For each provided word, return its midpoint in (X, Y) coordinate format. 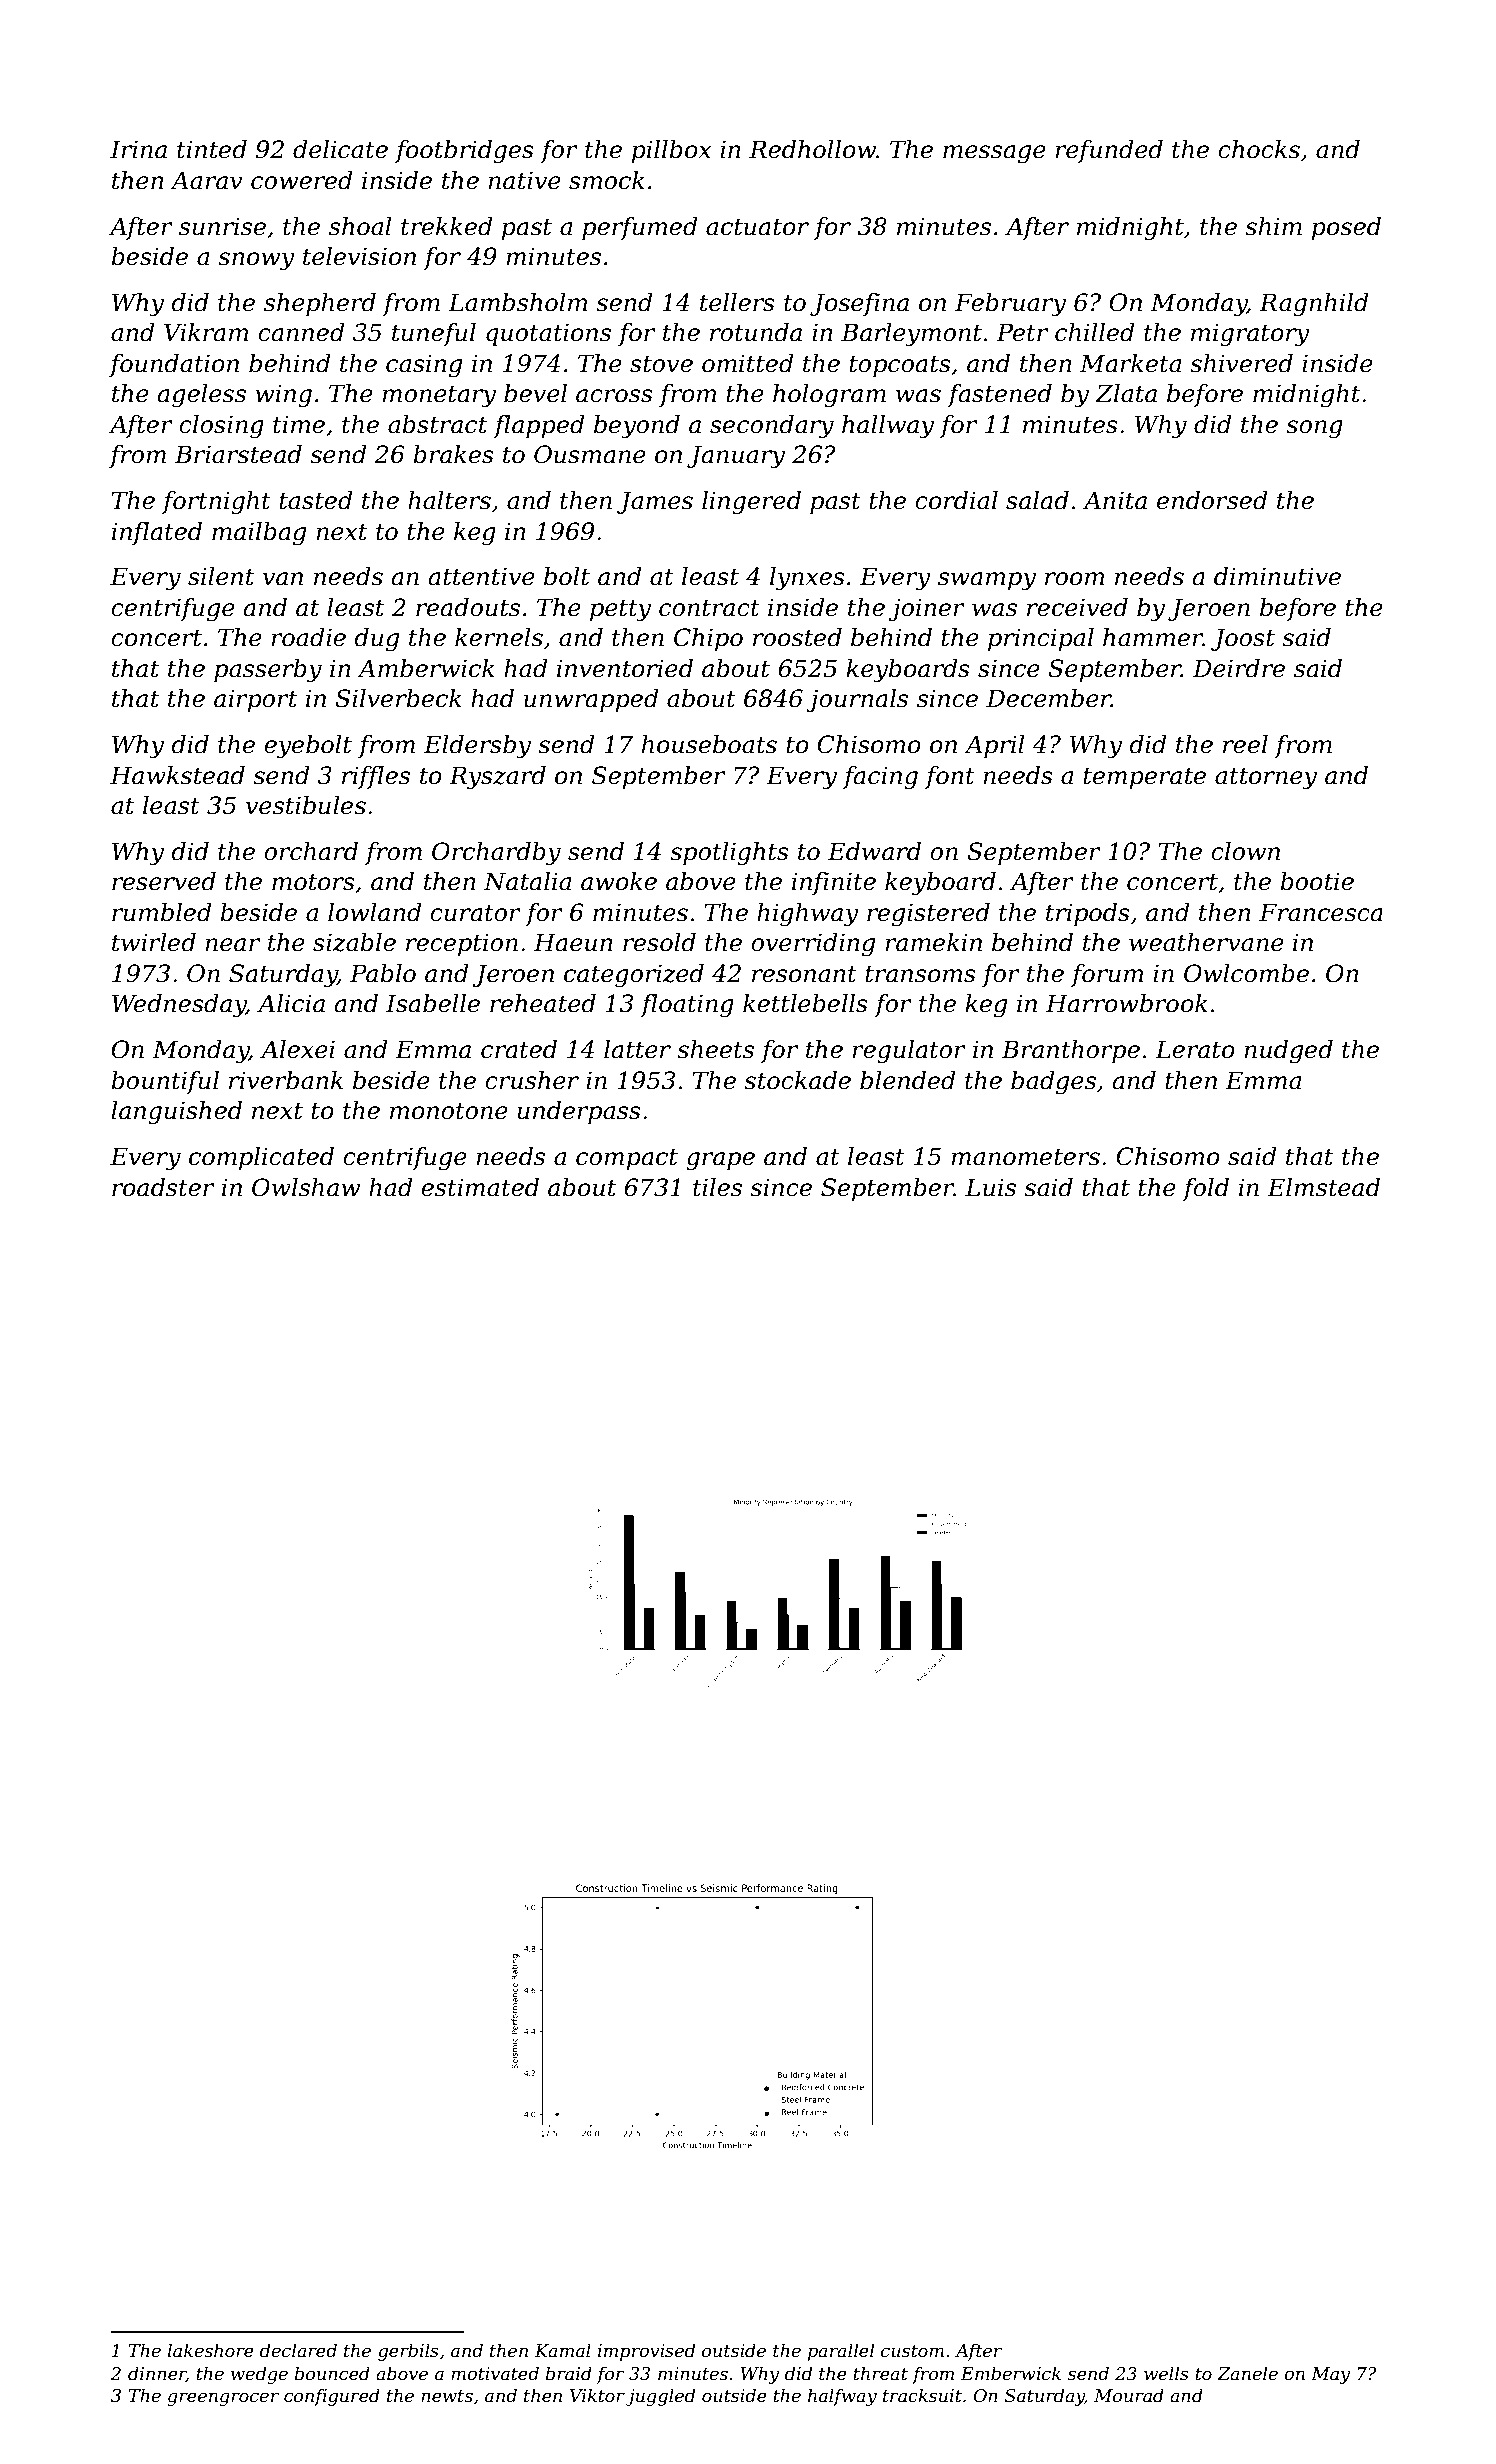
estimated (480, 1187)
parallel (841, 2352)
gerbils (408, 2352)
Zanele (1247, 2373)
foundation (174, 365)
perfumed (640, 228)
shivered (1241, 363)
